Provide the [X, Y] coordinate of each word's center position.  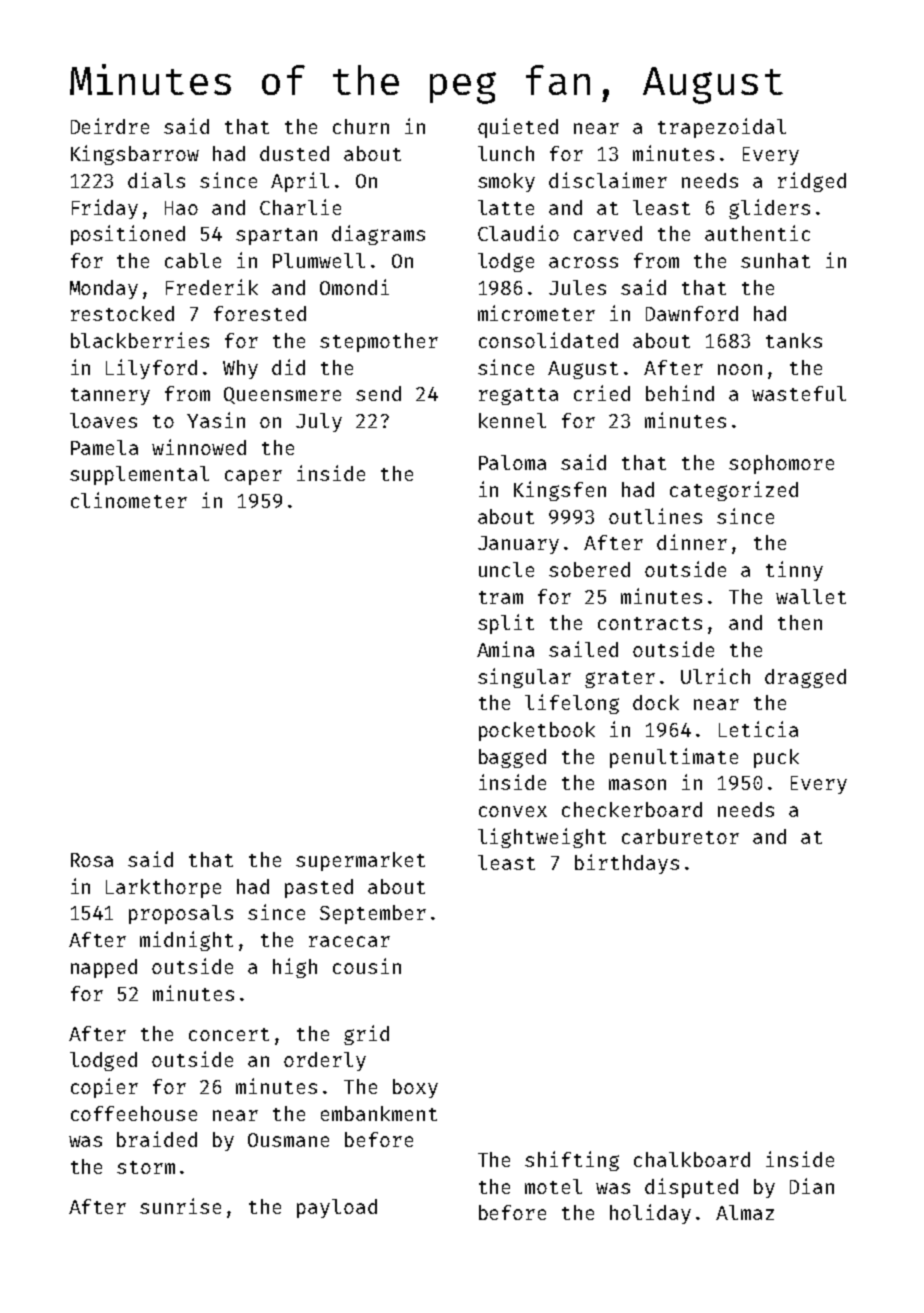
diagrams [378, 235]
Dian [812, 1186]
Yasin [216, 420]
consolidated [548, 340]
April [300, 182]
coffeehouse [134, 1113]
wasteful [799, 393]
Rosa [92, 860]
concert [229, 1034]
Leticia [758, 729]
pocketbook [537, 731]
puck [776, 758]
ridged [812, 182]
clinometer [129, 500]
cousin [367, 966]
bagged [512, 758]
